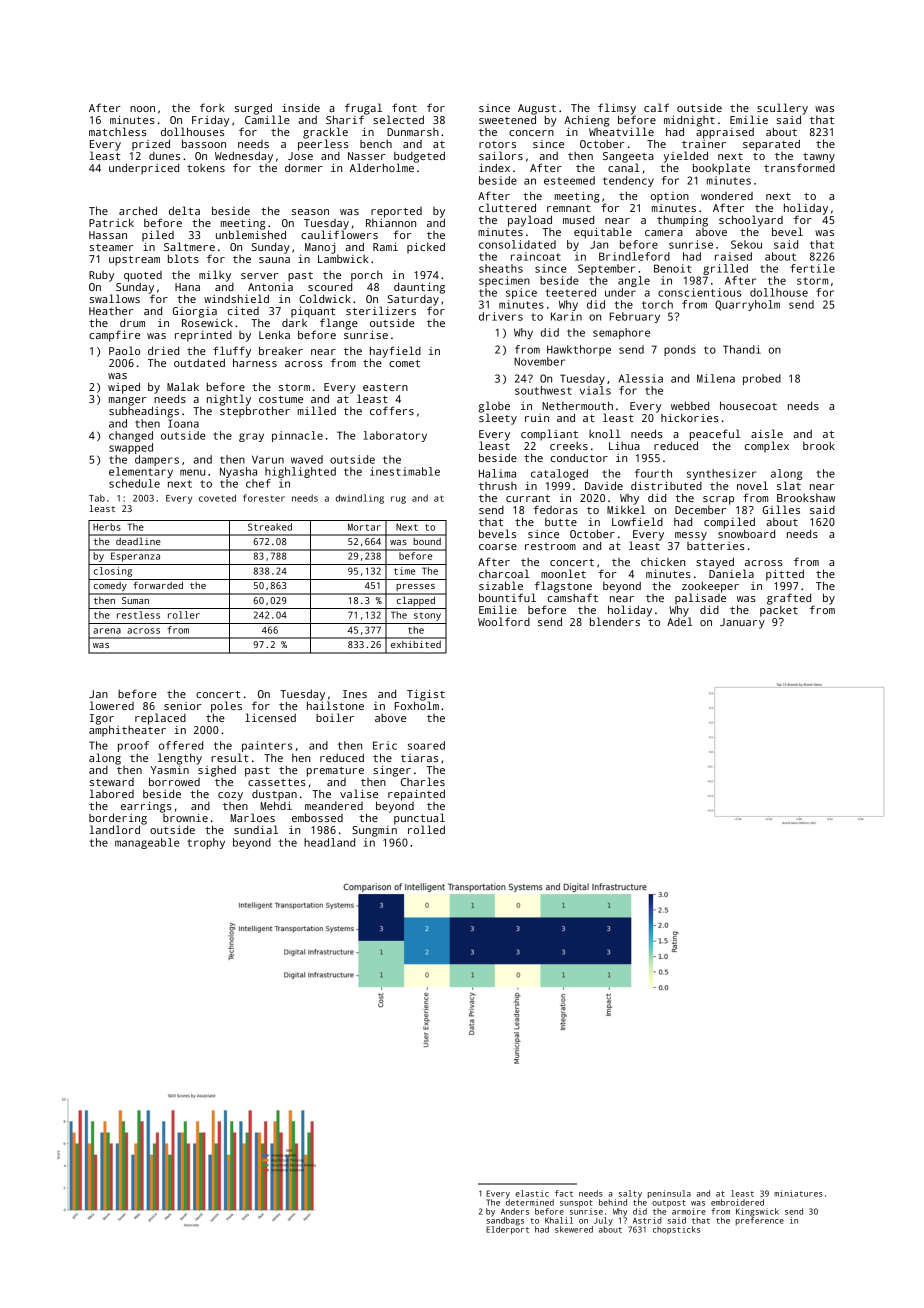 This screenshot has height=1308, width=924. I want to click on sandbags, so click(505, 1221).
